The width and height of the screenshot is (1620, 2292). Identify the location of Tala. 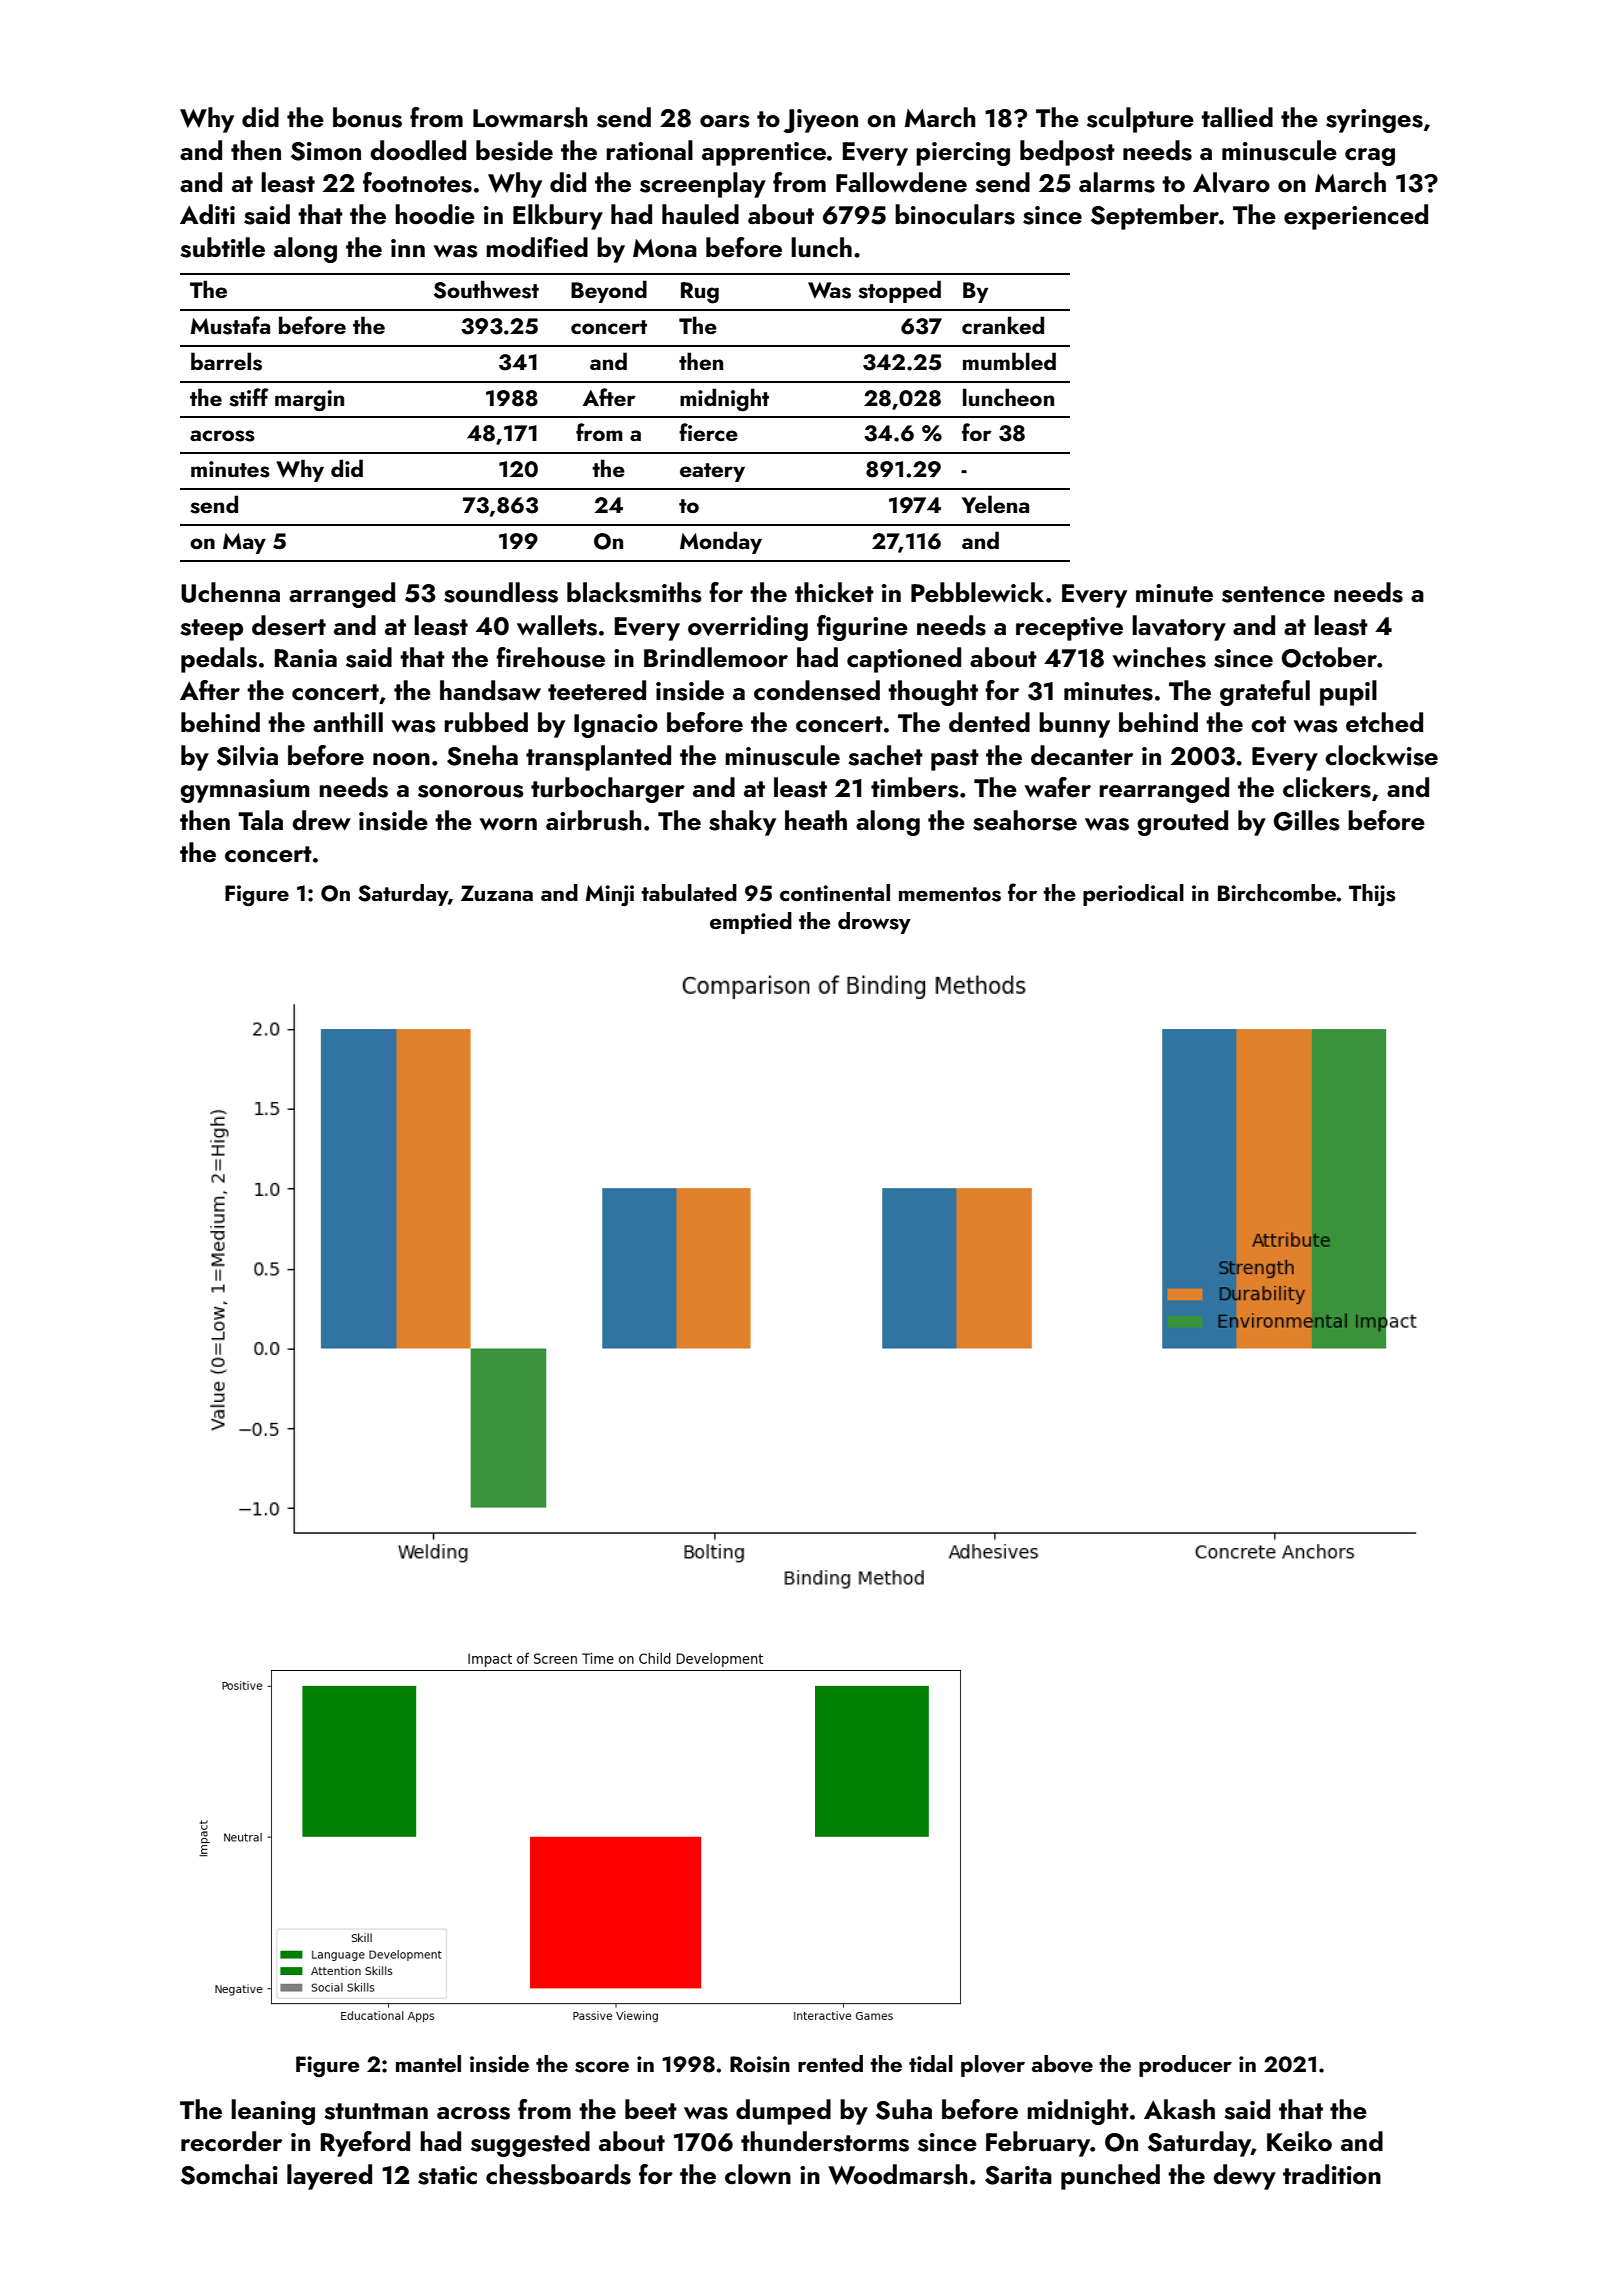
(260, 820).
